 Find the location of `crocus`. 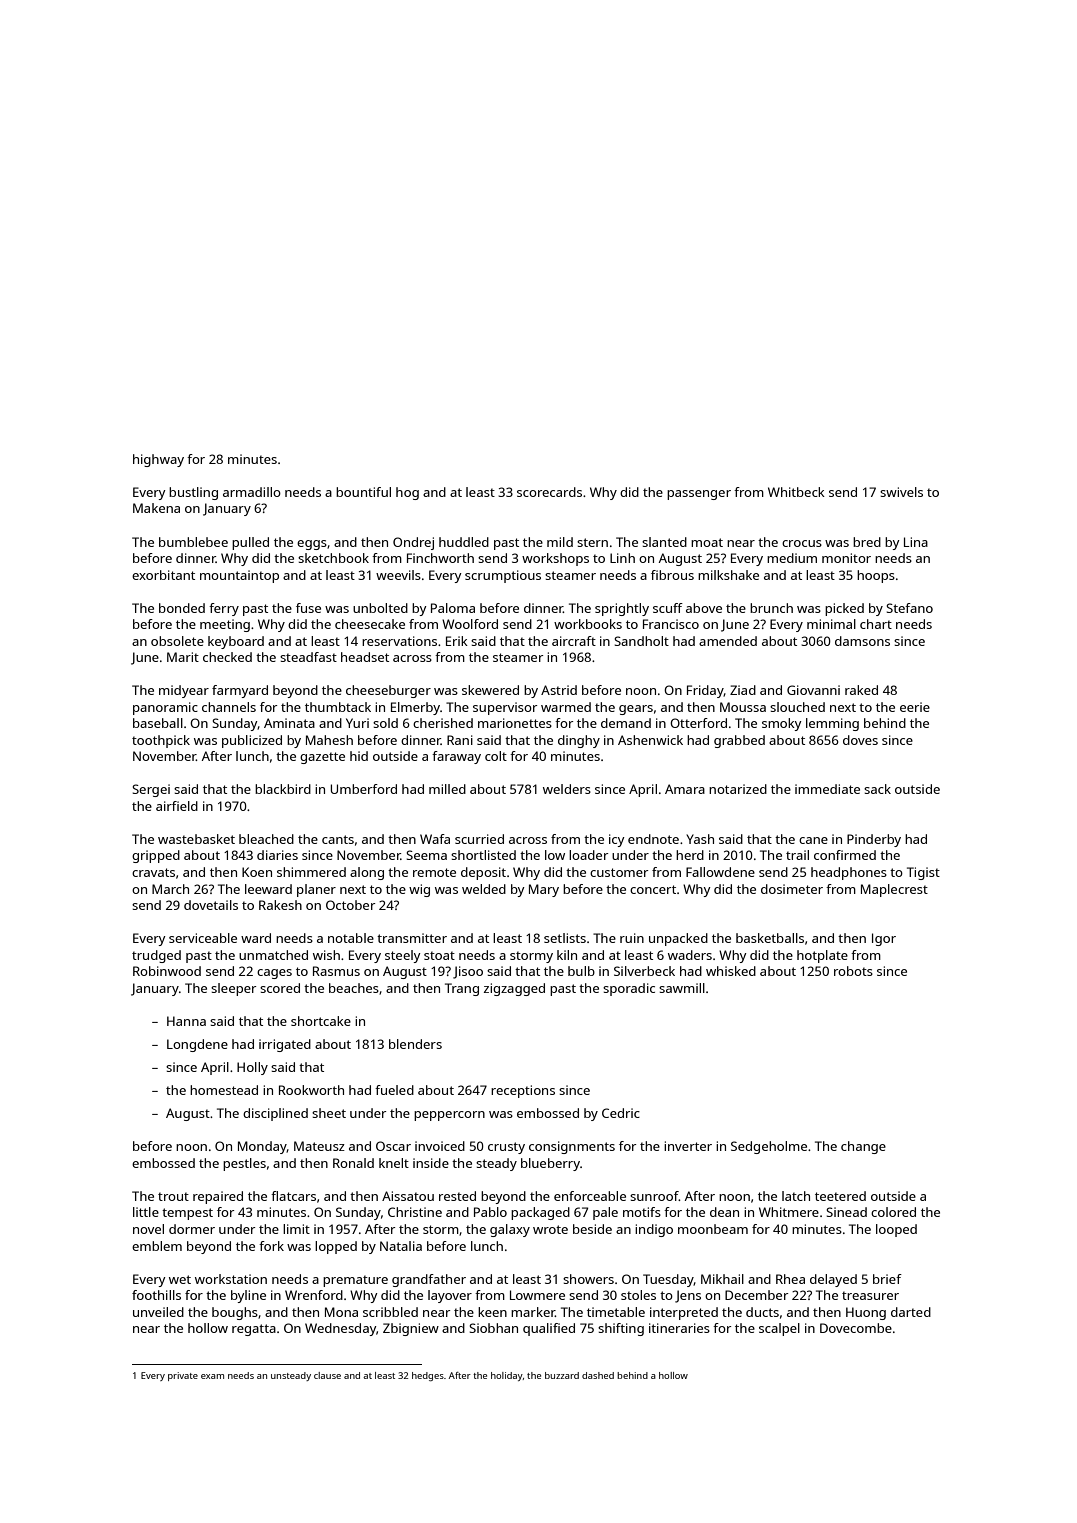

crocus is located at coordinates (802, 543).
